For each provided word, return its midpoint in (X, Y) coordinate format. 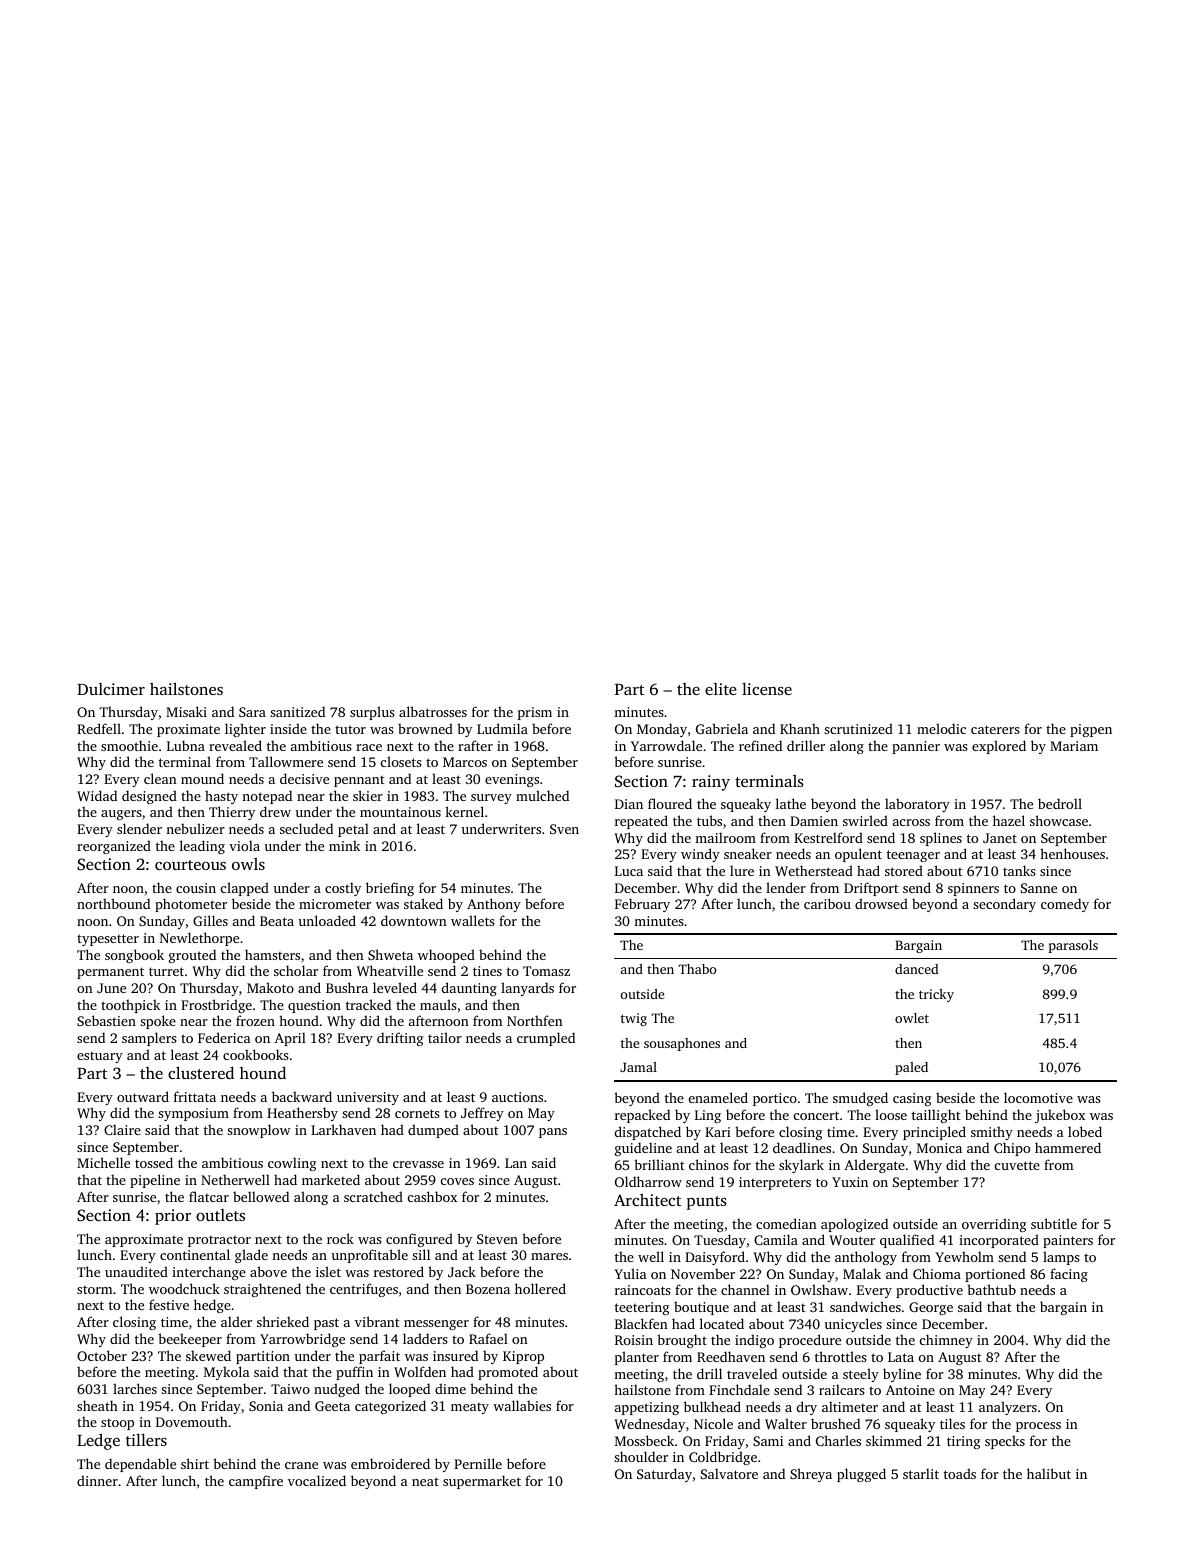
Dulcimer (111, 689)
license (767, 689)
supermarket (482, 1482)
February (642, 905)
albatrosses (433, 711)
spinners (973, 889)
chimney (946, 1341)
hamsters (272, 954)
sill (421, 1254)
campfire (256, 1482)
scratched (373, 1196)
